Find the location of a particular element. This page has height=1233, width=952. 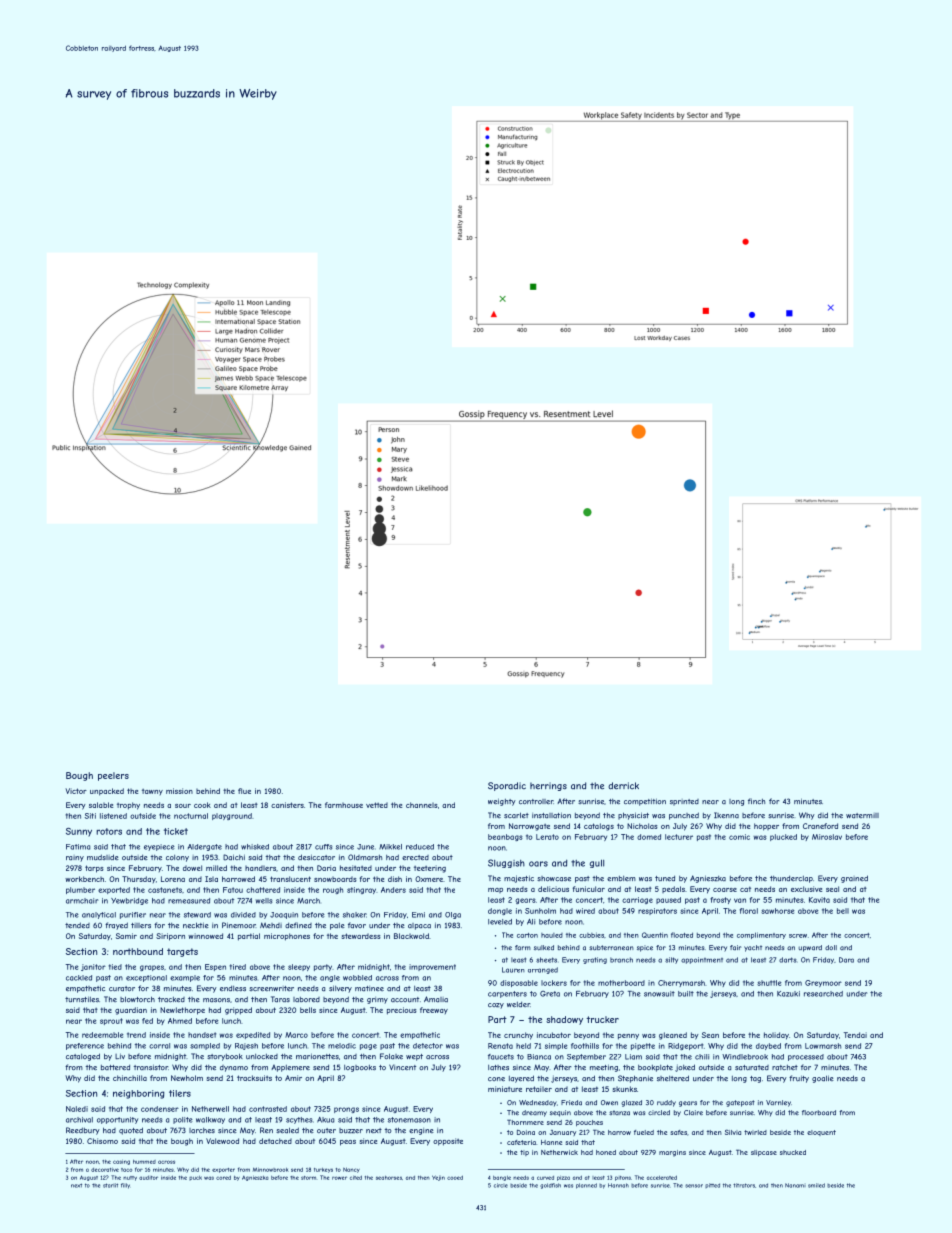

alpaca is located at coordinates (419, 926).
